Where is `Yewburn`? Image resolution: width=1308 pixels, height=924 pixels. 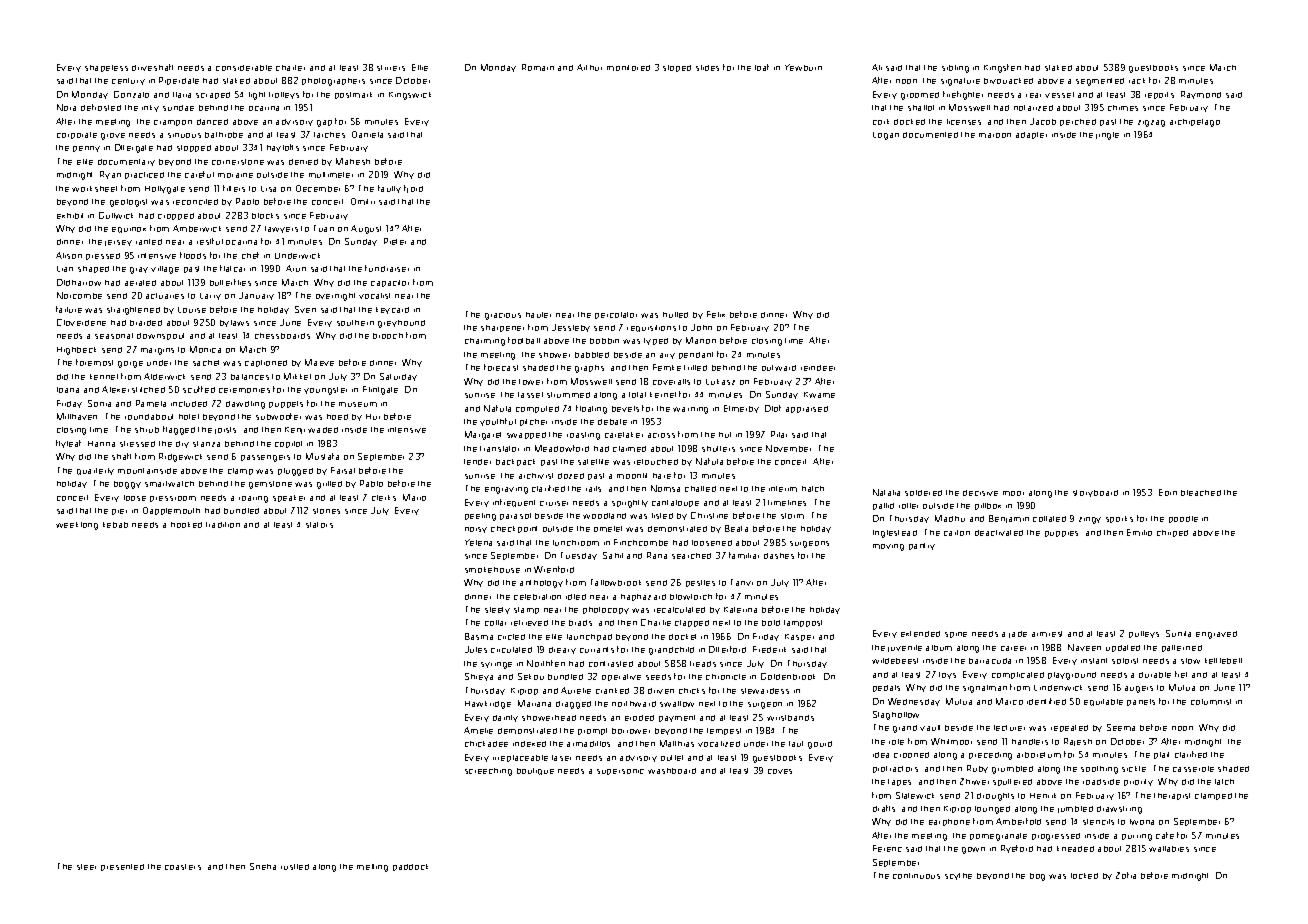 Yewburn is located at coordinates (803, 67).
